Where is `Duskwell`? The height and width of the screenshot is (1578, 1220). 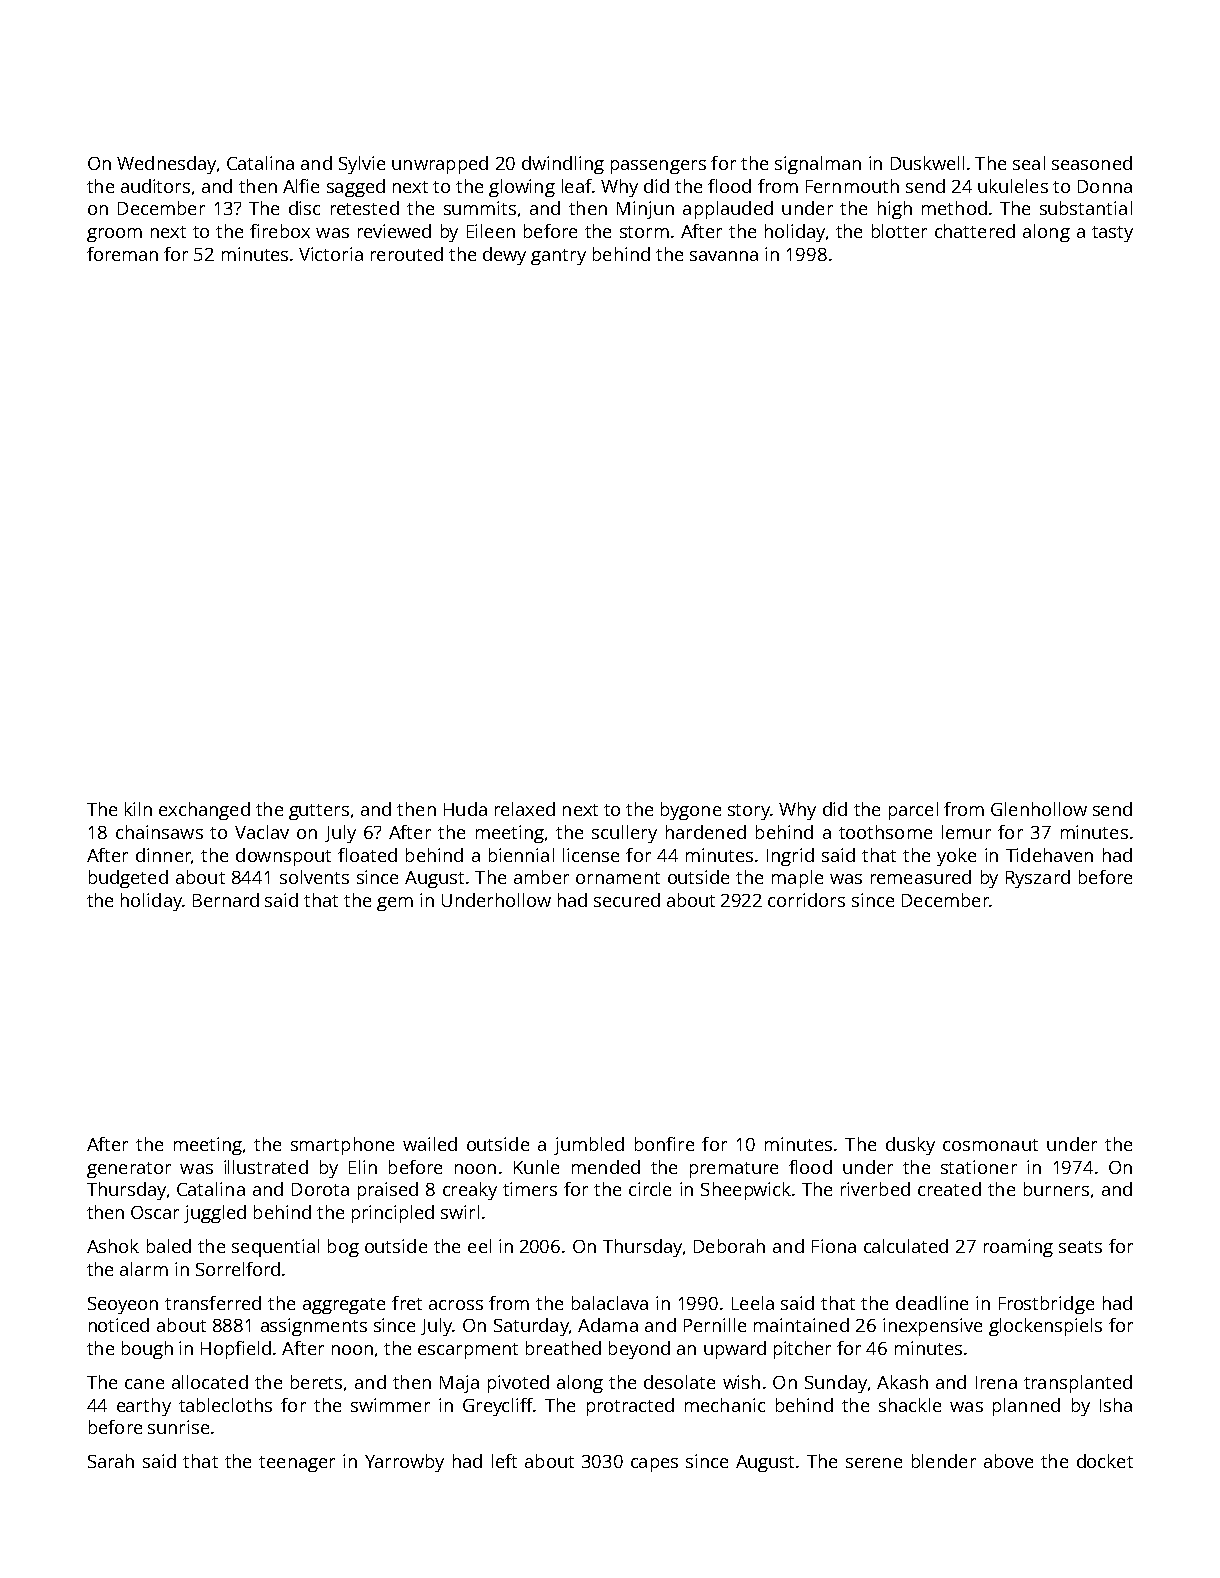 Duskwell is located at coordinates (927, 163).
